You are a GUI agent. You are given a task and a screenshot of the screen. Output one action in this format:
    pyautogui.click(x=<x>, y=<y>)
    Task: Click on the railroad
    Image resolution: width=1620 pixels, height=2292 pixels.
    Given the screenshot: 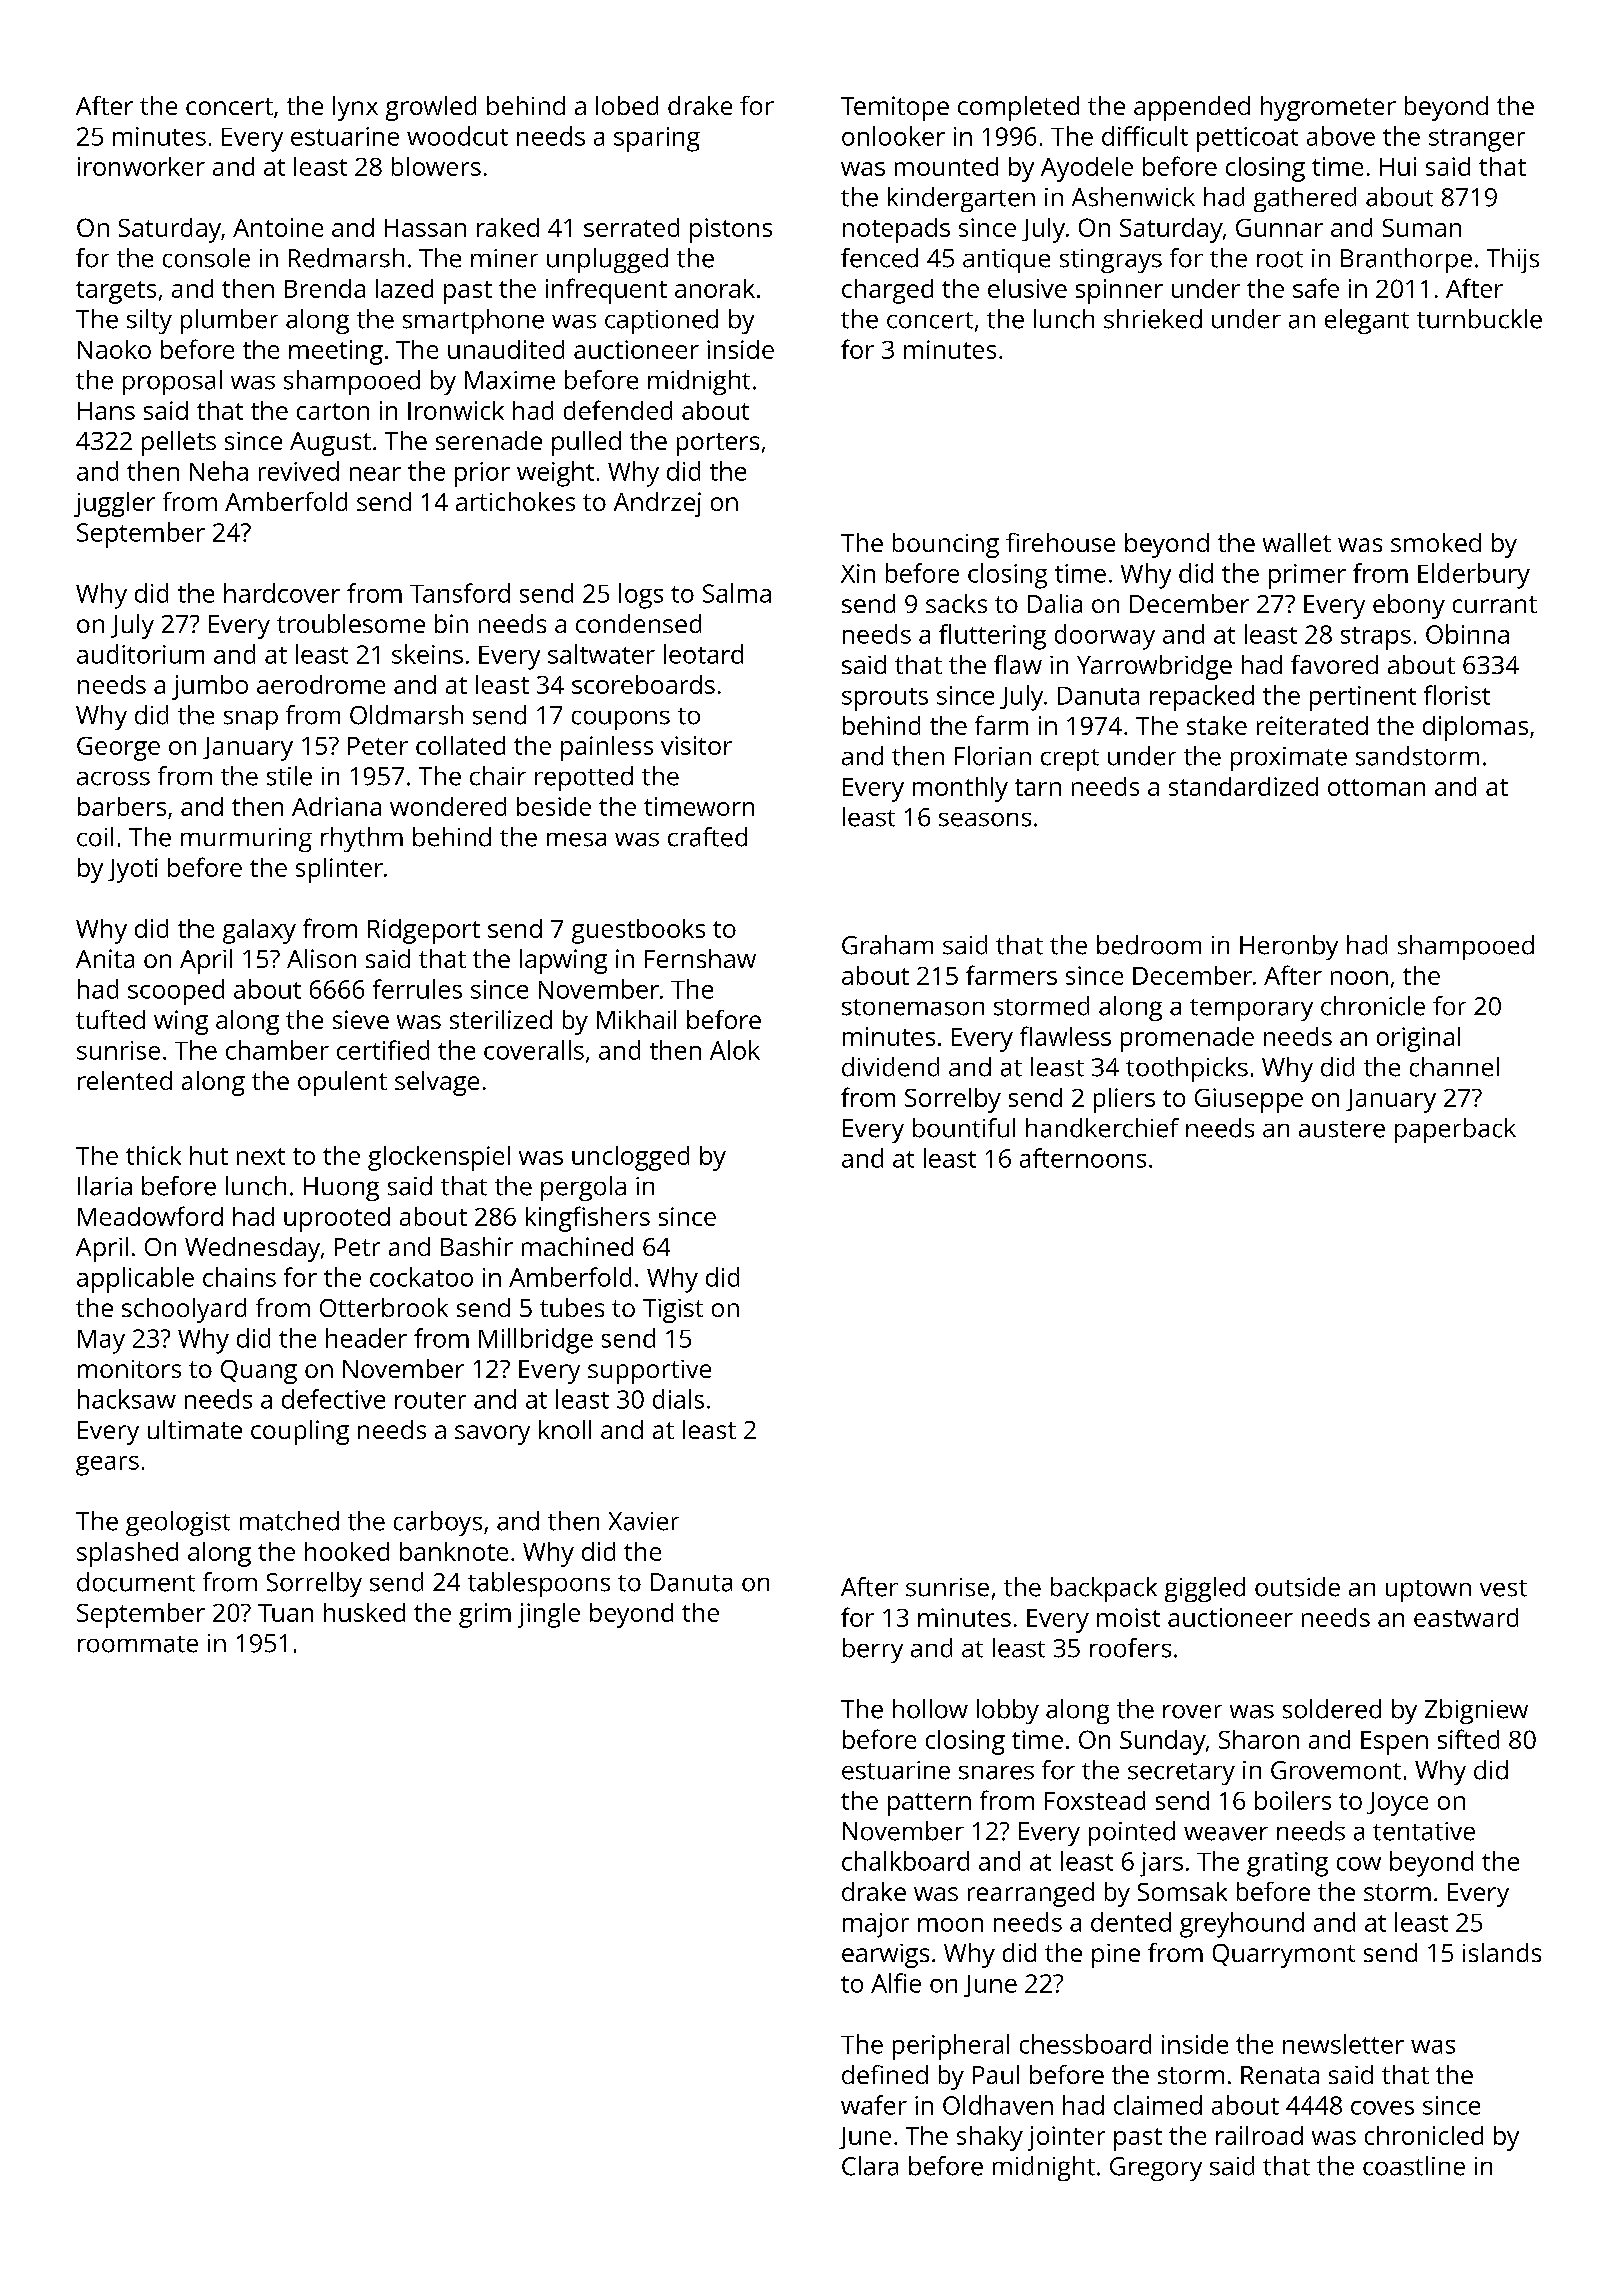 What is the action you would take?
    pyautogui.click(x=1259, y=2135)
